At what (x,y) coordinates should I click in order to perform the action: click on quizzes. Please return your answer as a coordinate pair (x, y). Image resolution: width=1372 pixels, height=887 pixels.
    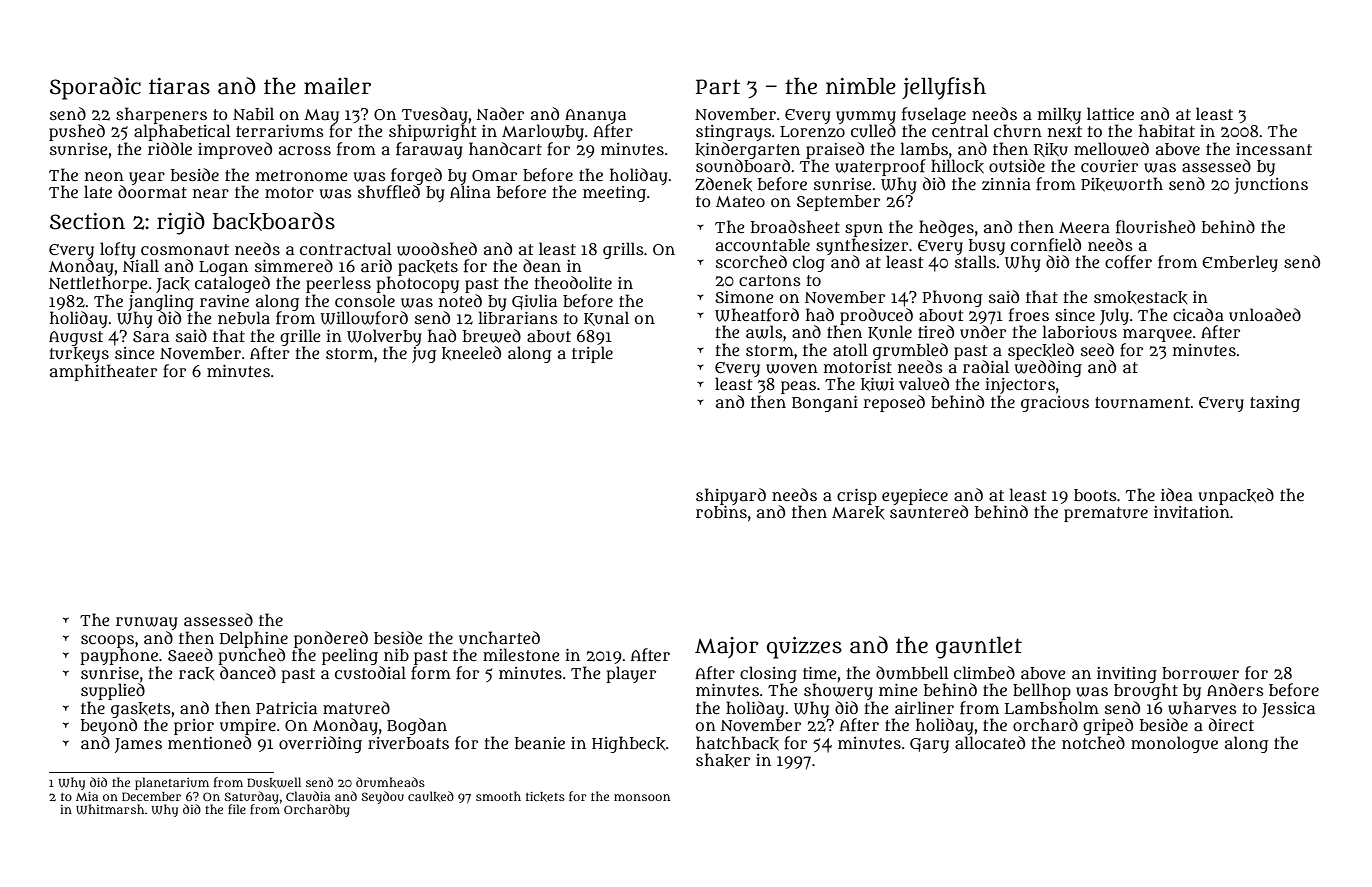
    Looking at the image, I should click on (804, 648).
